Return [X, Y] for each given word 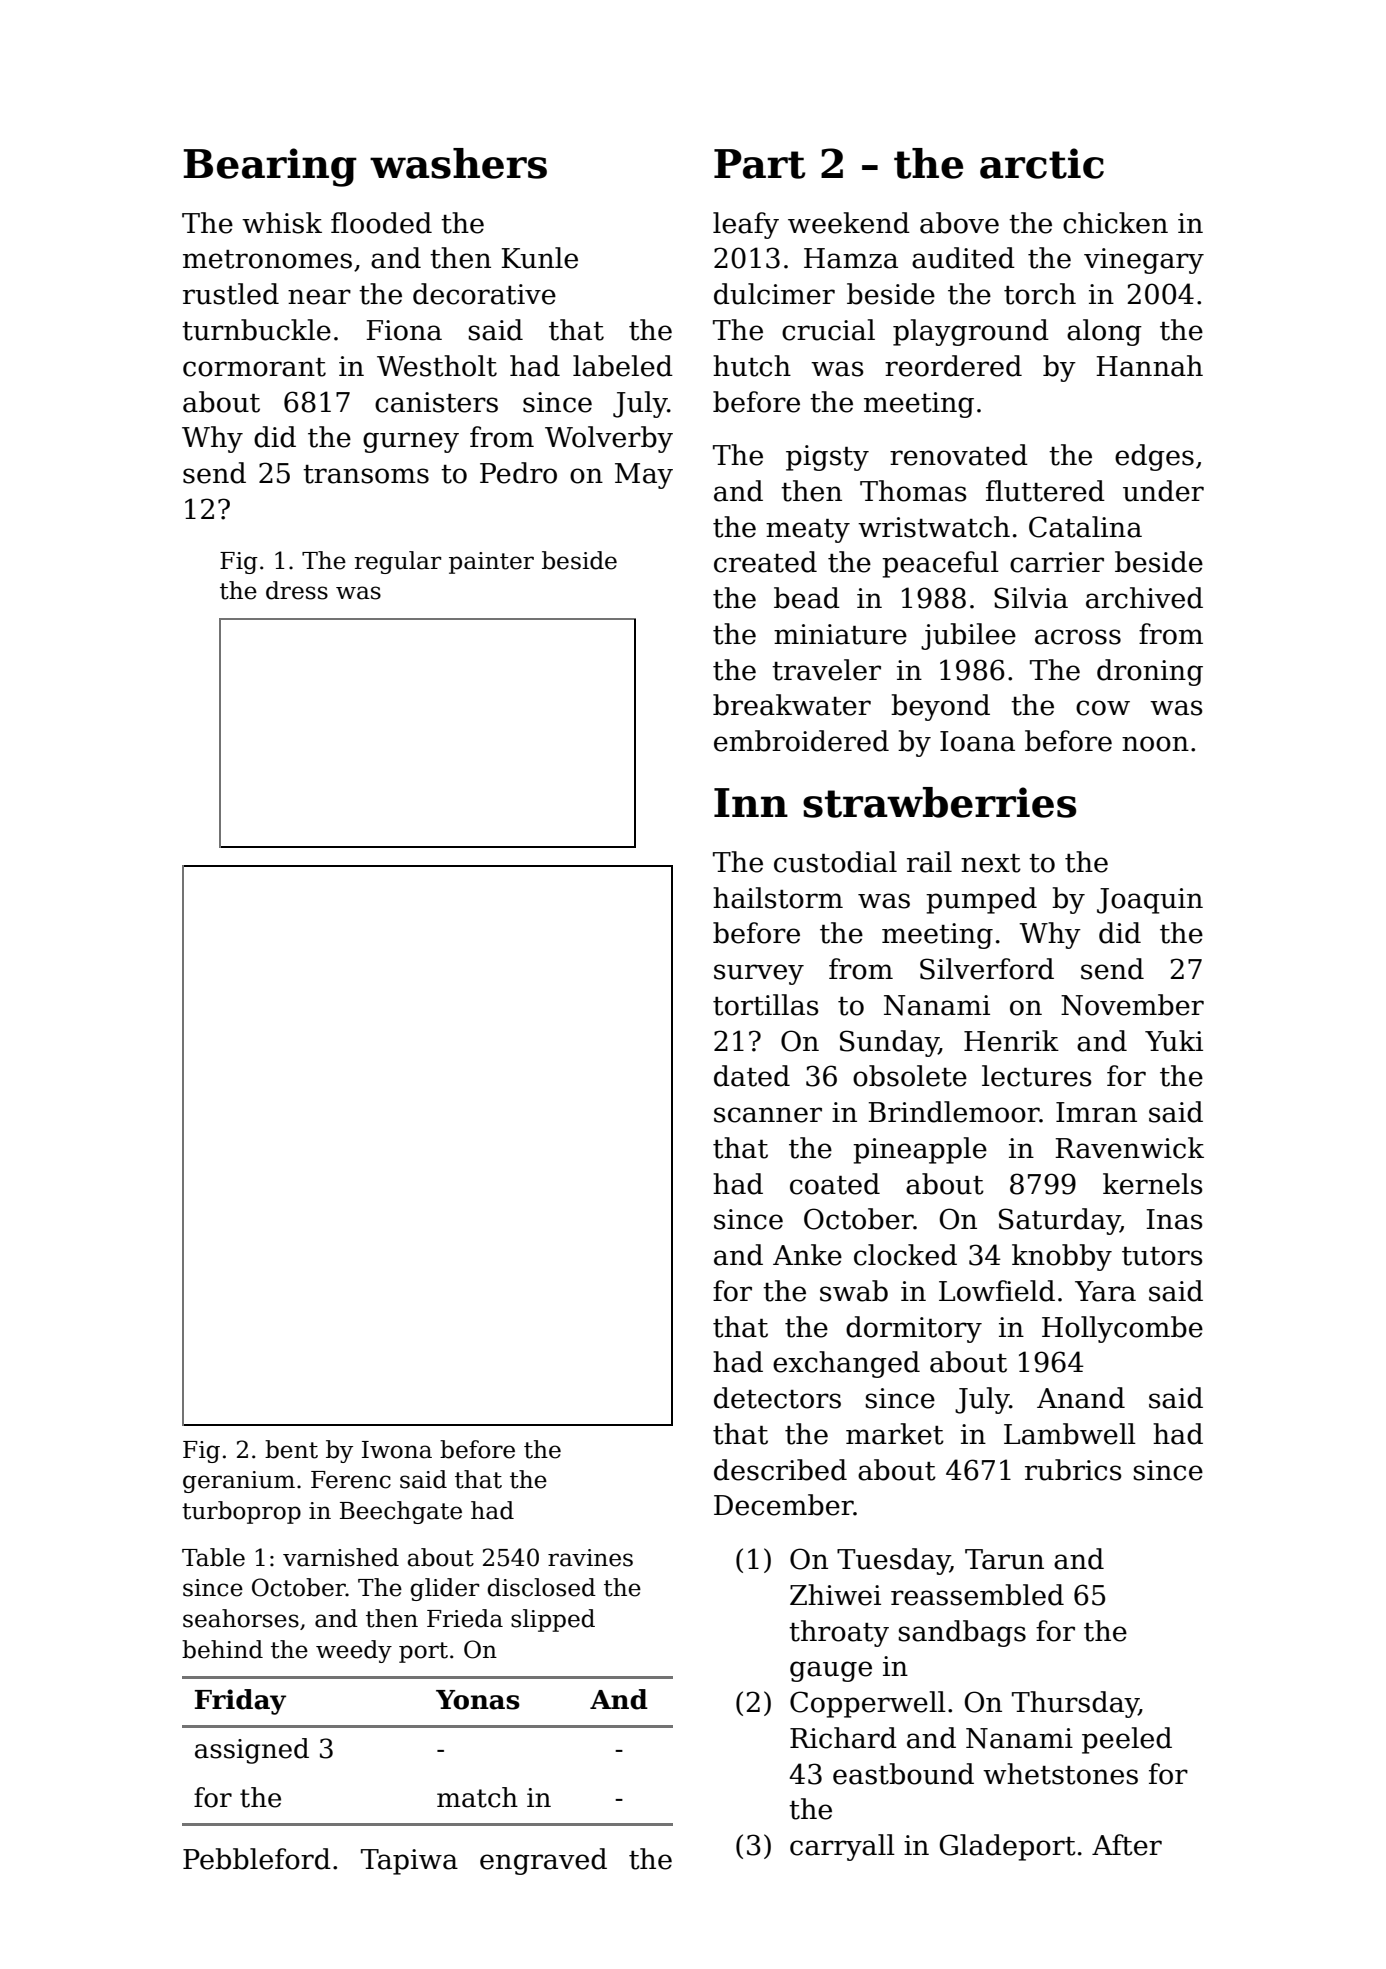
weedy [354, 1651]
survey [759, 974]
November [1132, 1005]
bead [807, 598]
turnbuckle [256, 330]
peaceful [940, 564]
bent [291, 1449]
